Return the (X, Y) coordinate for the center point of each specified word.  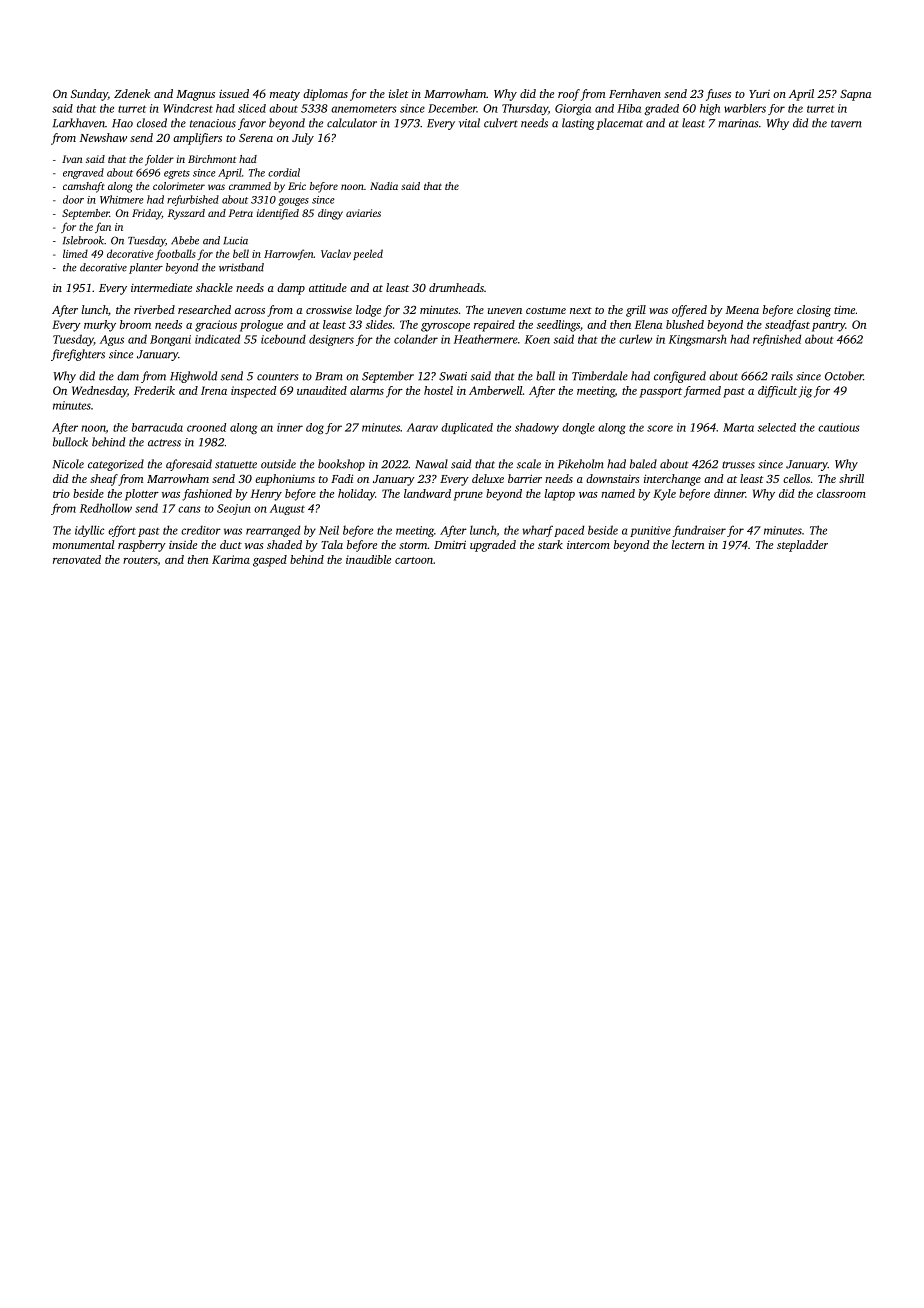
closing (814, 311)
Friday (146, 214)
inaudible (368, 559)
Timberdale (600, 376)
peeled (368, 254)
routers (140, 560)
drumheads (456, 287)
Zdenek (132, 93)
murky (100, 326)
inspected (254, 392)
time (844, 310)
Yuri (759, 94)
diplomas (325, 95)
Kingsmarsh (698, 340)
